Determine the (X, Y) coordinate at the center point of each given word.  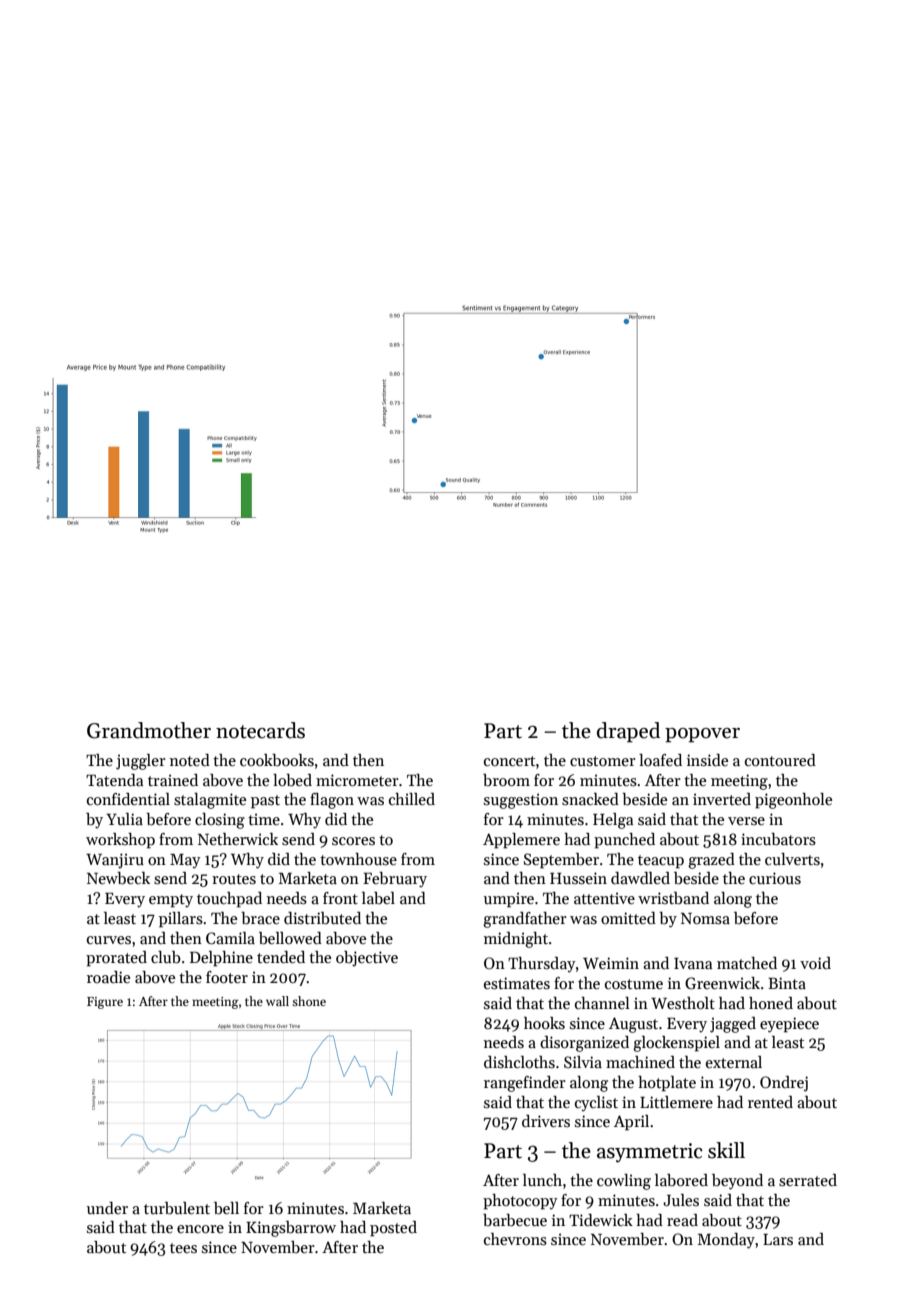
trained (173, 780)
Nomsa (705, 919)
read (682, 1220)
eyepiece (789, 1025)
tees (183, 1248)
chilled (412, 799)
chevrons (515, 1239)
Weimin (611, 963)
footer (227, 977)
